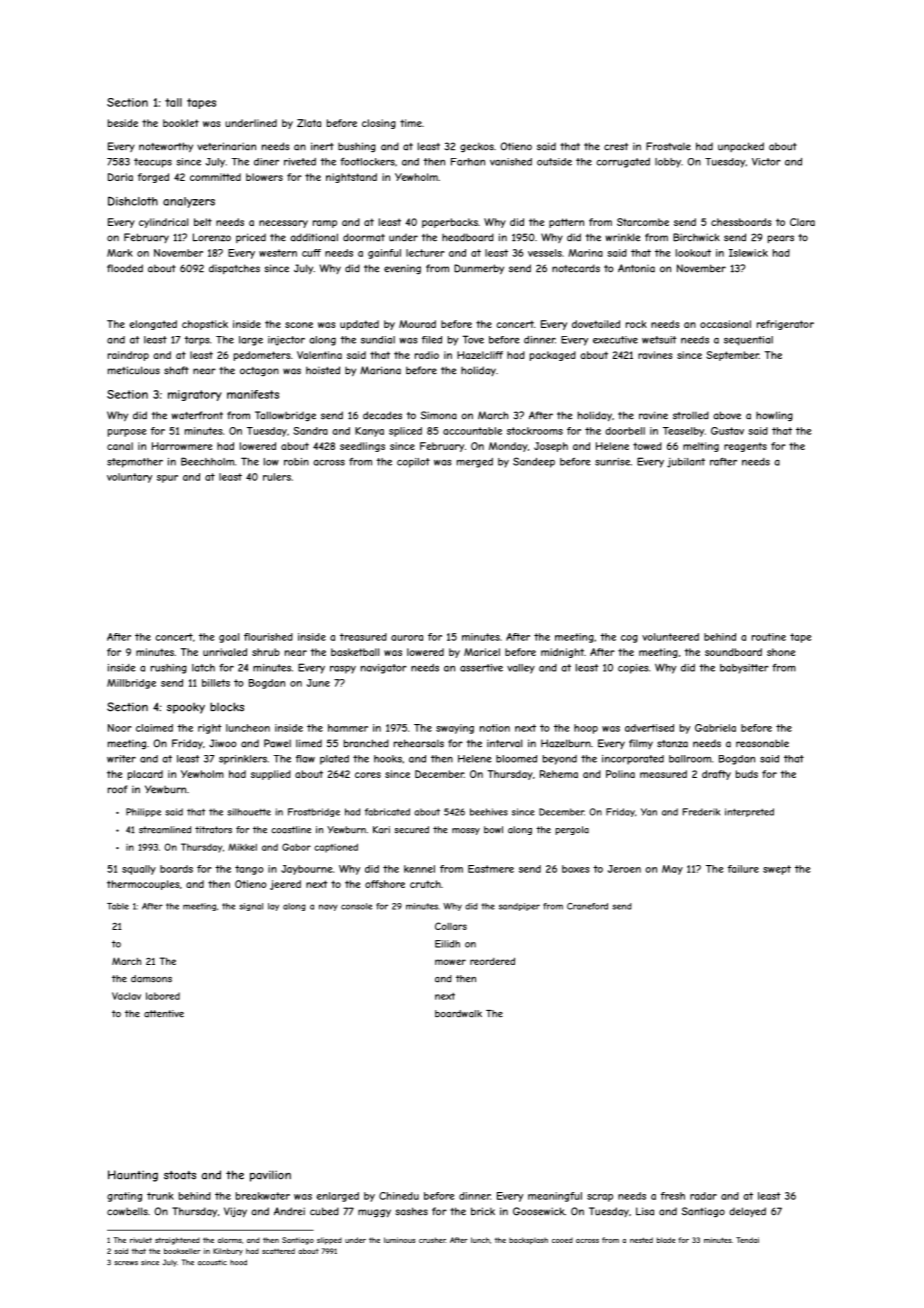 The image size is (924, 1308). What do you see at coordinates (167, 479) in the document?
I see `spur` at bounding box center [167, 479].
